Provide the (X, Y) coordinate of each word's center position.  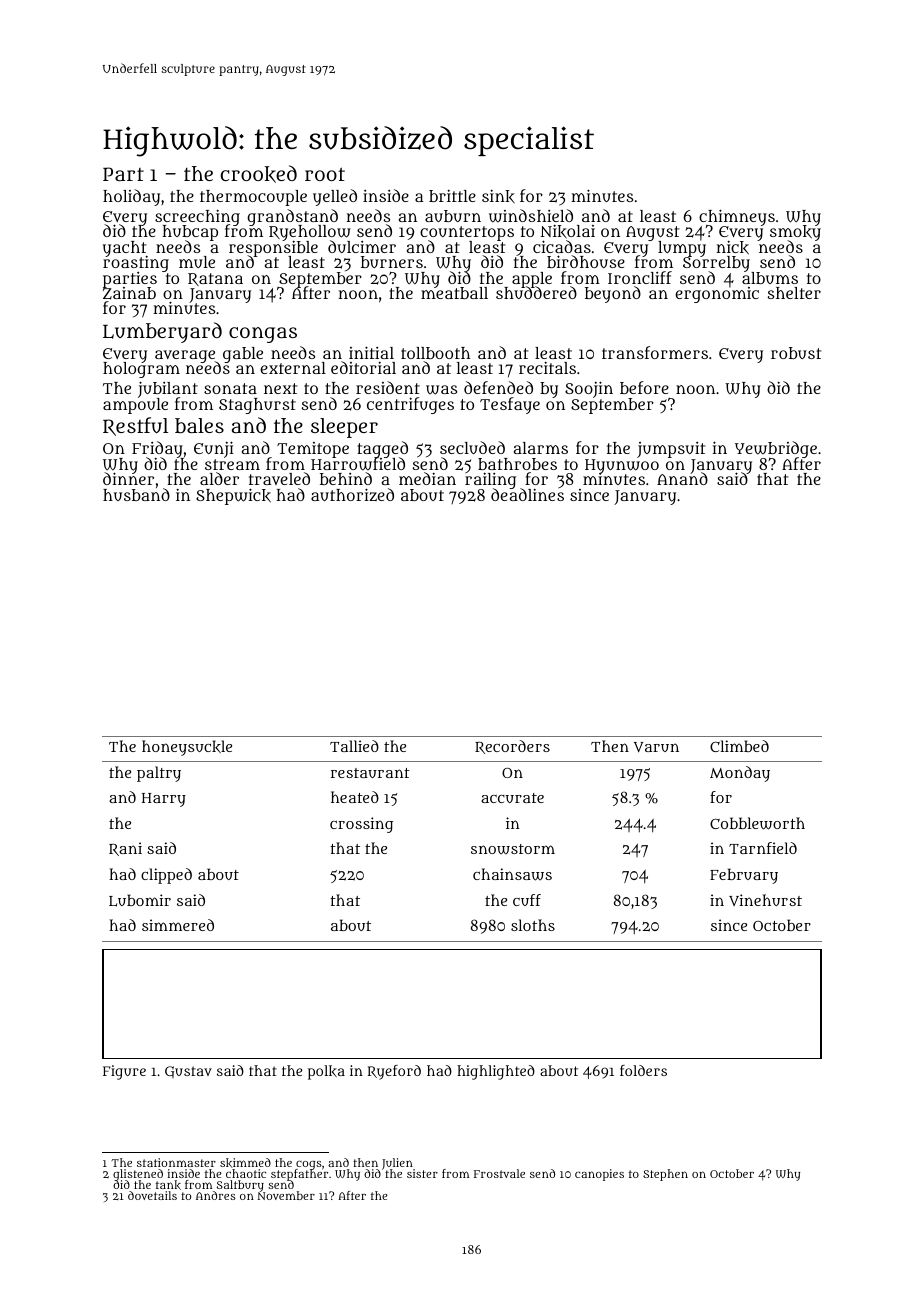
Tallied (354, 746)
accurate (512, 798)
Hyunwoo (622, 466)
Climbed (739, 746)
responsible (273, 249)
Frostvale (499, 1173)
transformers (655, 352)
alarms (541, 448)
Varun (656, 747)
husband (136, 495)
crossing (361, 825)
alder (219, 478)
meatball (454, 293)
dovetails (152, 1195)
